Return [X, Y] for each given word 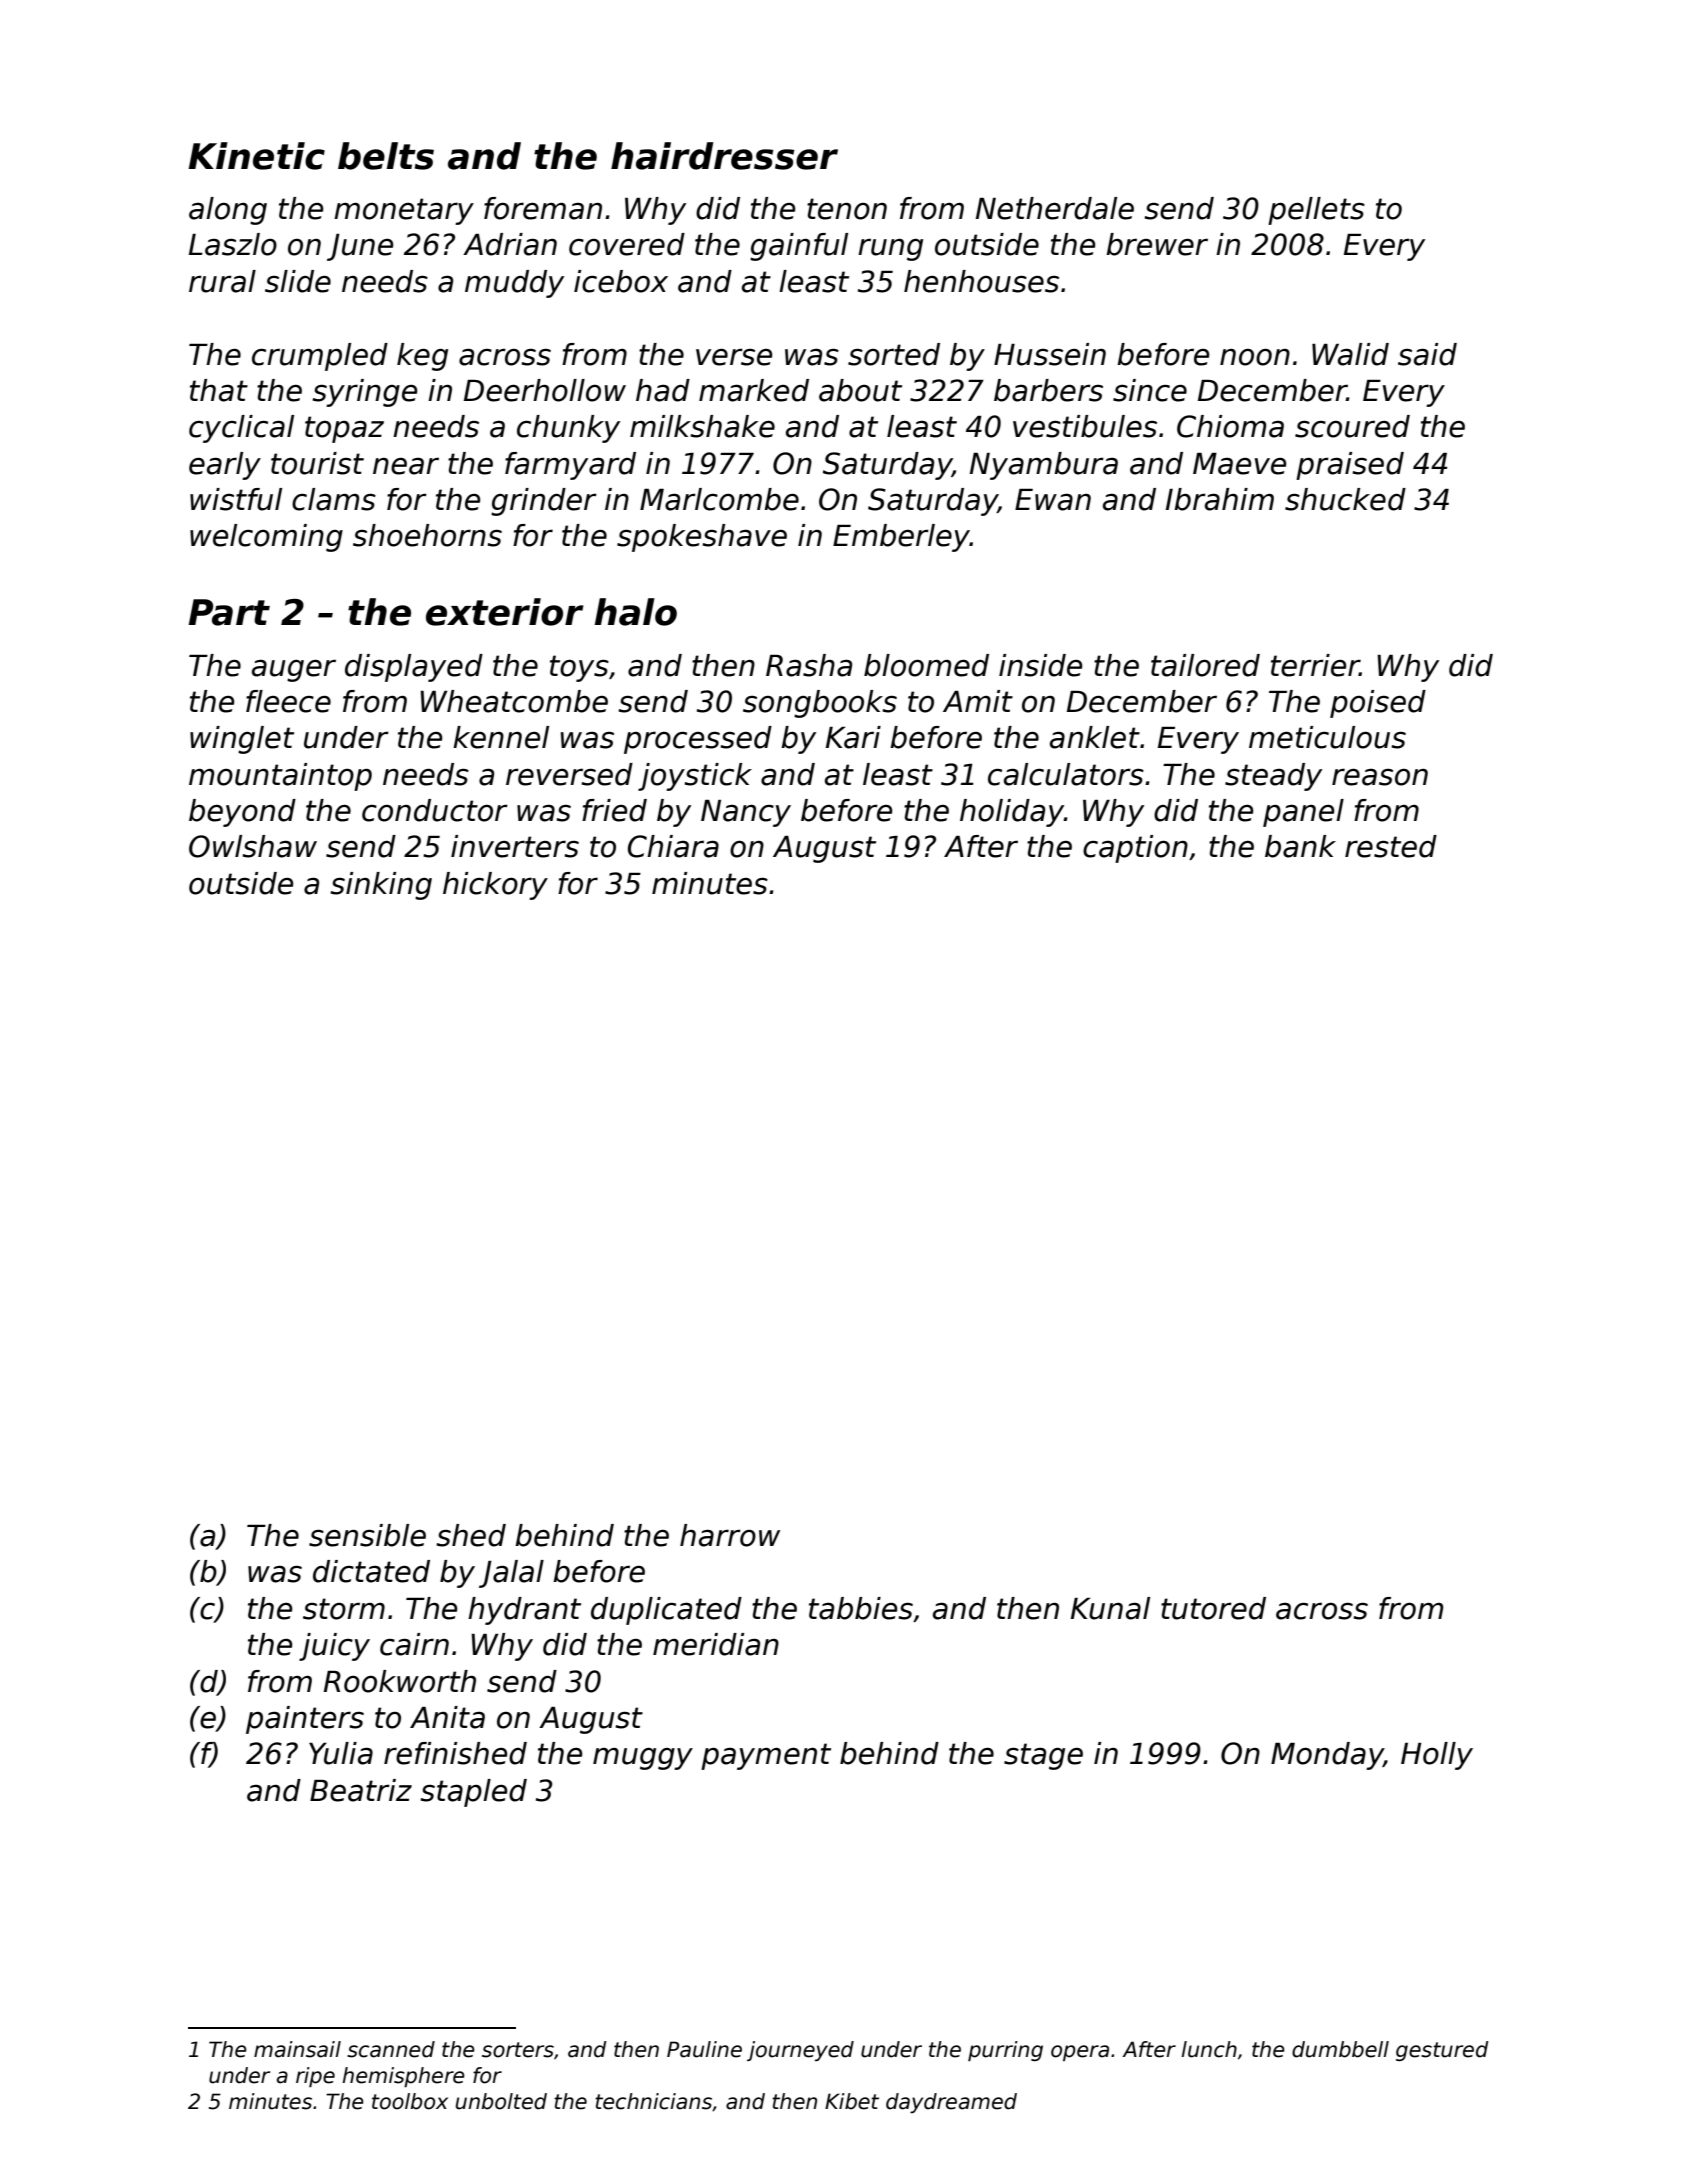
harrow [730, 1535]
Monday [1327, 1756]
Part [229, 612]
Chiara [673, 846]
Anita [447, 1717]
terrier [1315, 665]
